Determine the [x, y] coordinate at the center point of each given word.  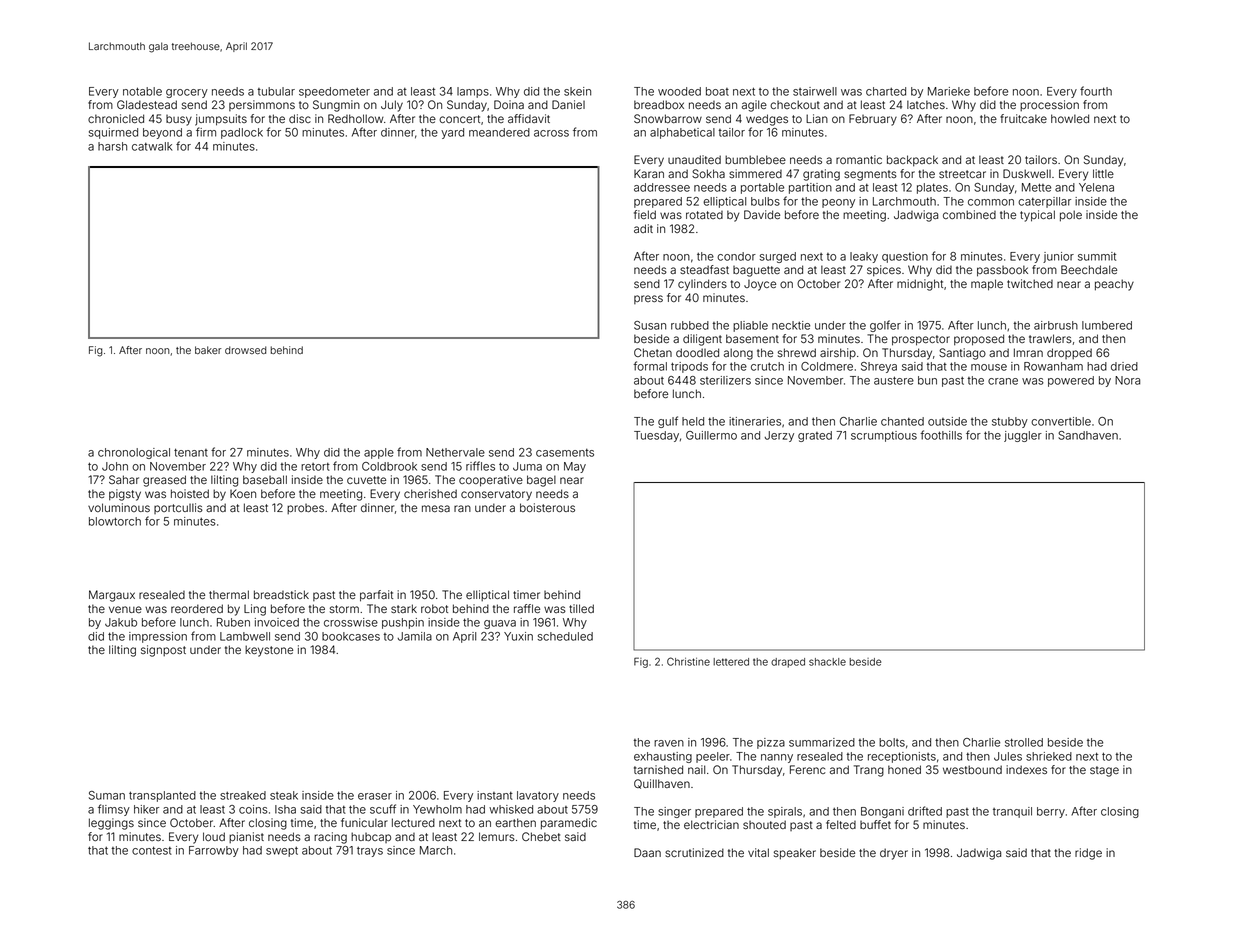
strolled [1024, 742]
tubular [276, 91]
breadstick [281, 594]
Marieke [949, 91]
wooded [679, 91]
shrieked [1049, 756]
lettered [731, 662]
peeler [713, 757]
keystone [269, 651]
